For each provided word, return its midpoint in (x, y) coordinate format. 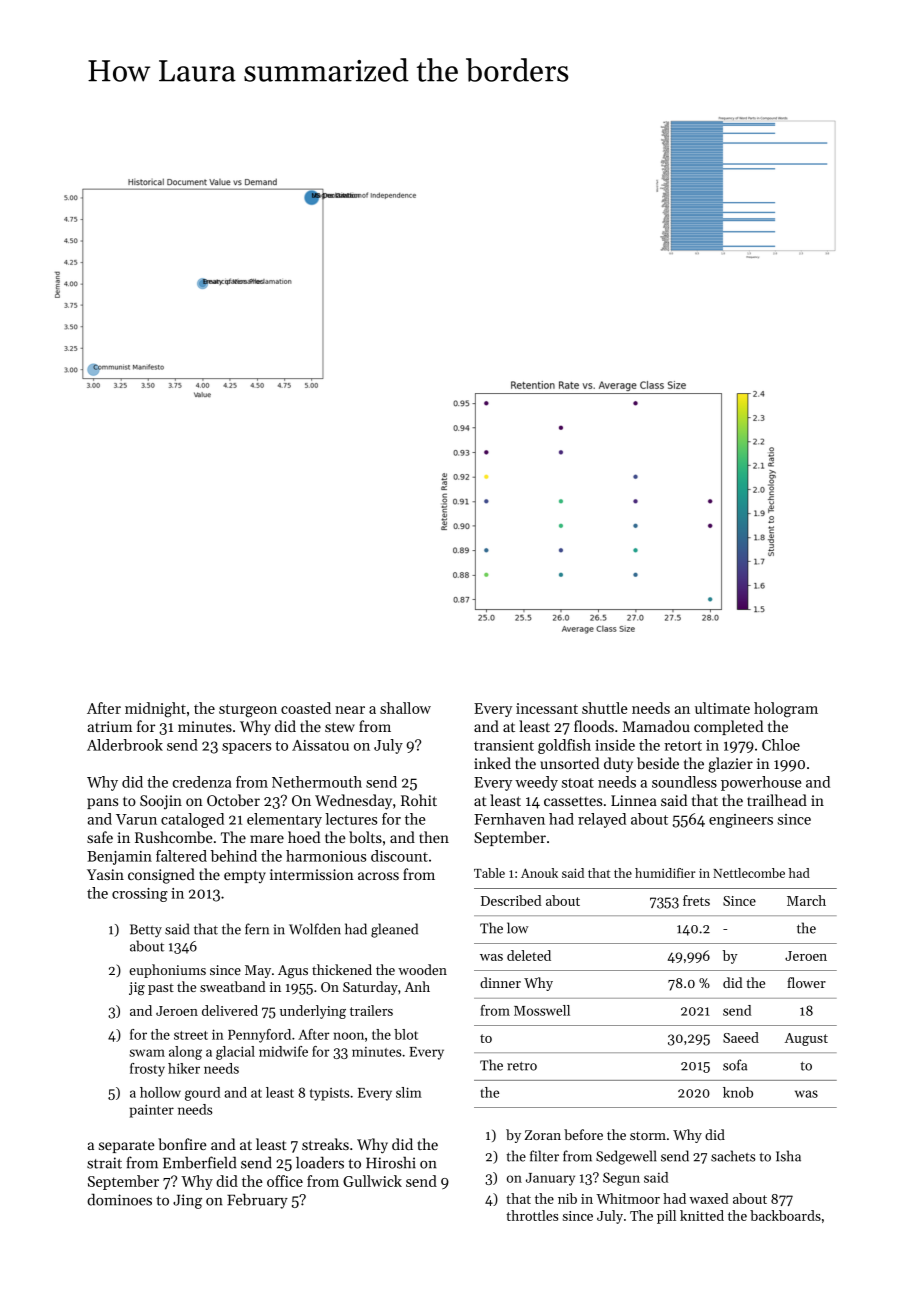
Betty (146, 931)
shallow (405, 708)
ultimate (722, 708)
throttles (532, 1215)
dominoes (119, 1199)
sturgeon (248, 711)
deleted (529, 955)
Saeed (741, 1037)
